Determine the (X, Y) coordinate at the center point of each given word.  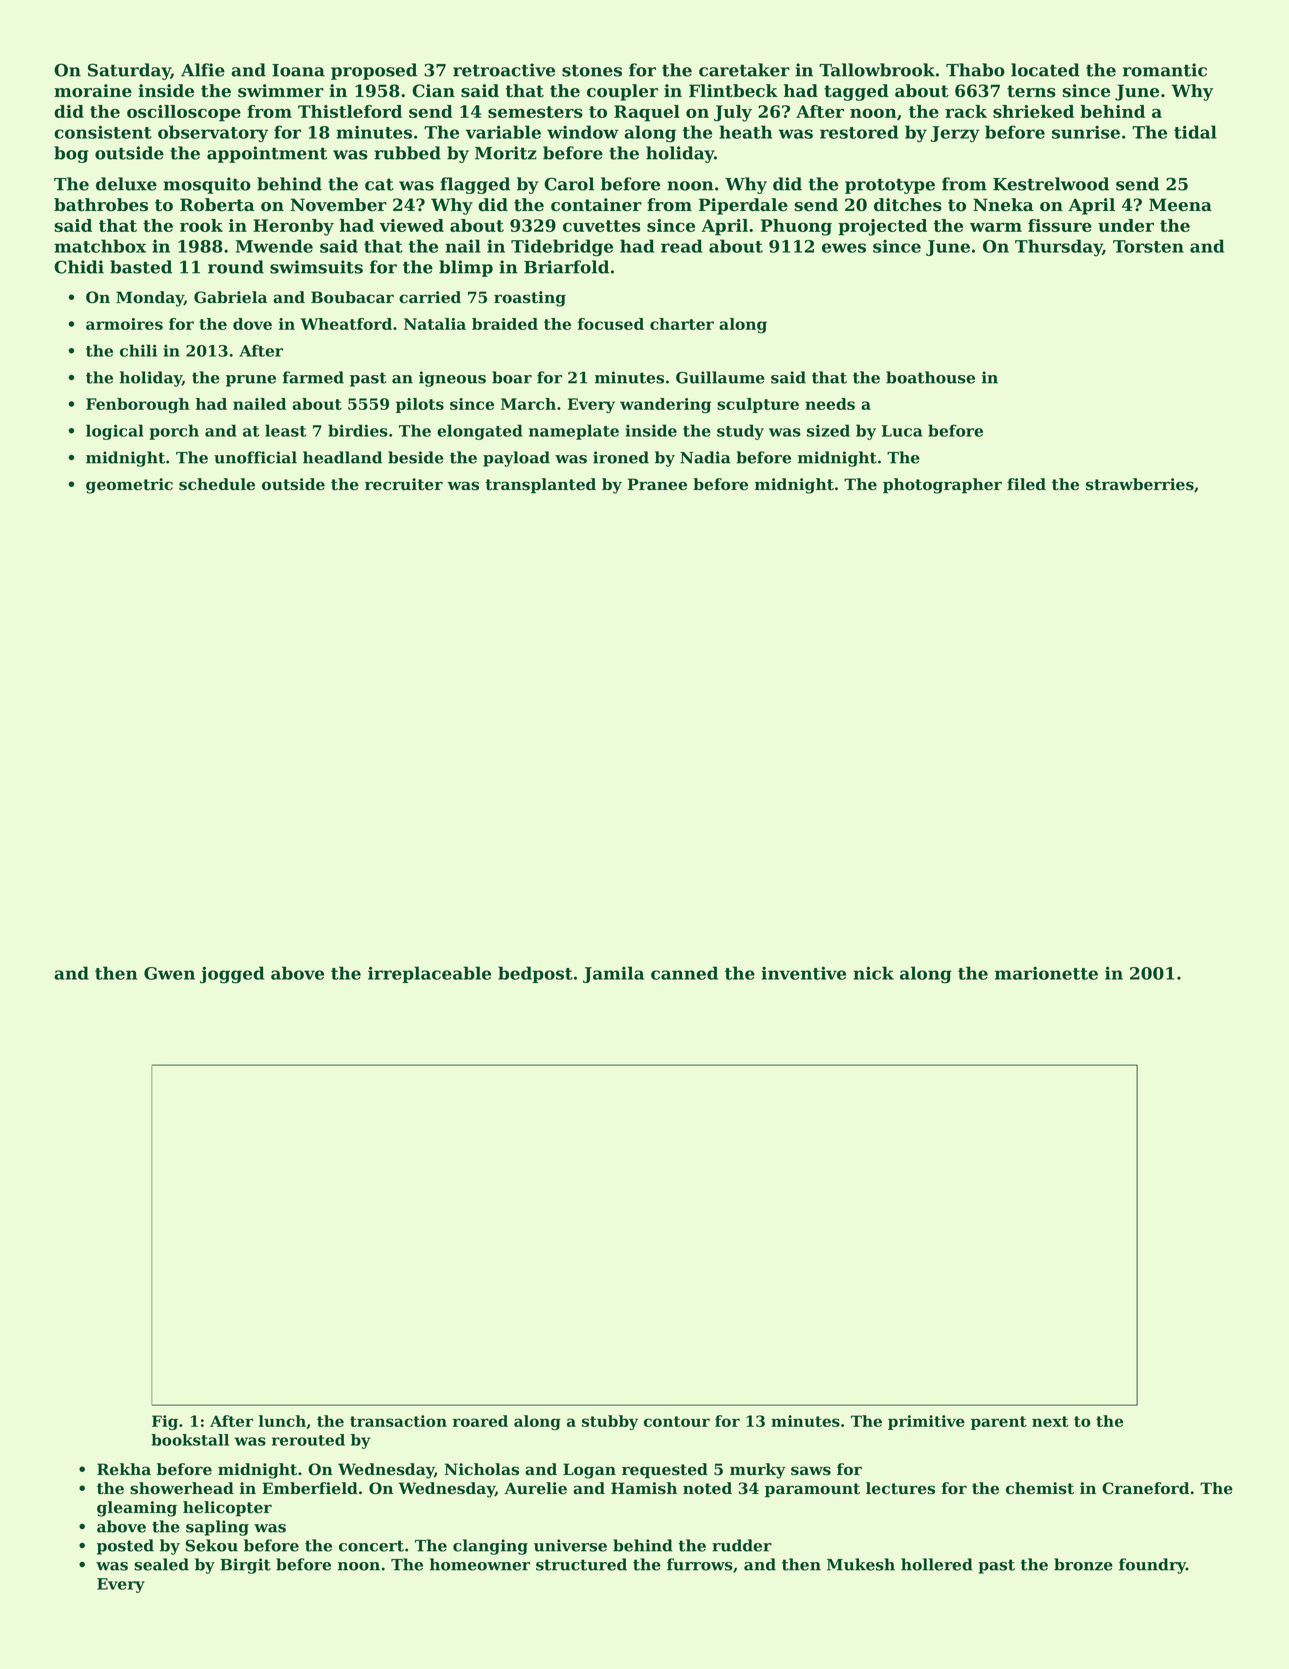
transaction (398, 1421)
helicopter (227, 1509)
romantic (1165, 70)
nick (873, 973)
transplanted (540, 486)
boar (512, 377)
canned (684, 973)
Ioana (298, 70)
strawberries (1140, 484)
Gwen (169, 973)
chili (138, 350)
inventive (803, 973)
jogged (232, 975)
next (1050, 1421)
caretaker (744, 70)
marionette (1046, 973)
